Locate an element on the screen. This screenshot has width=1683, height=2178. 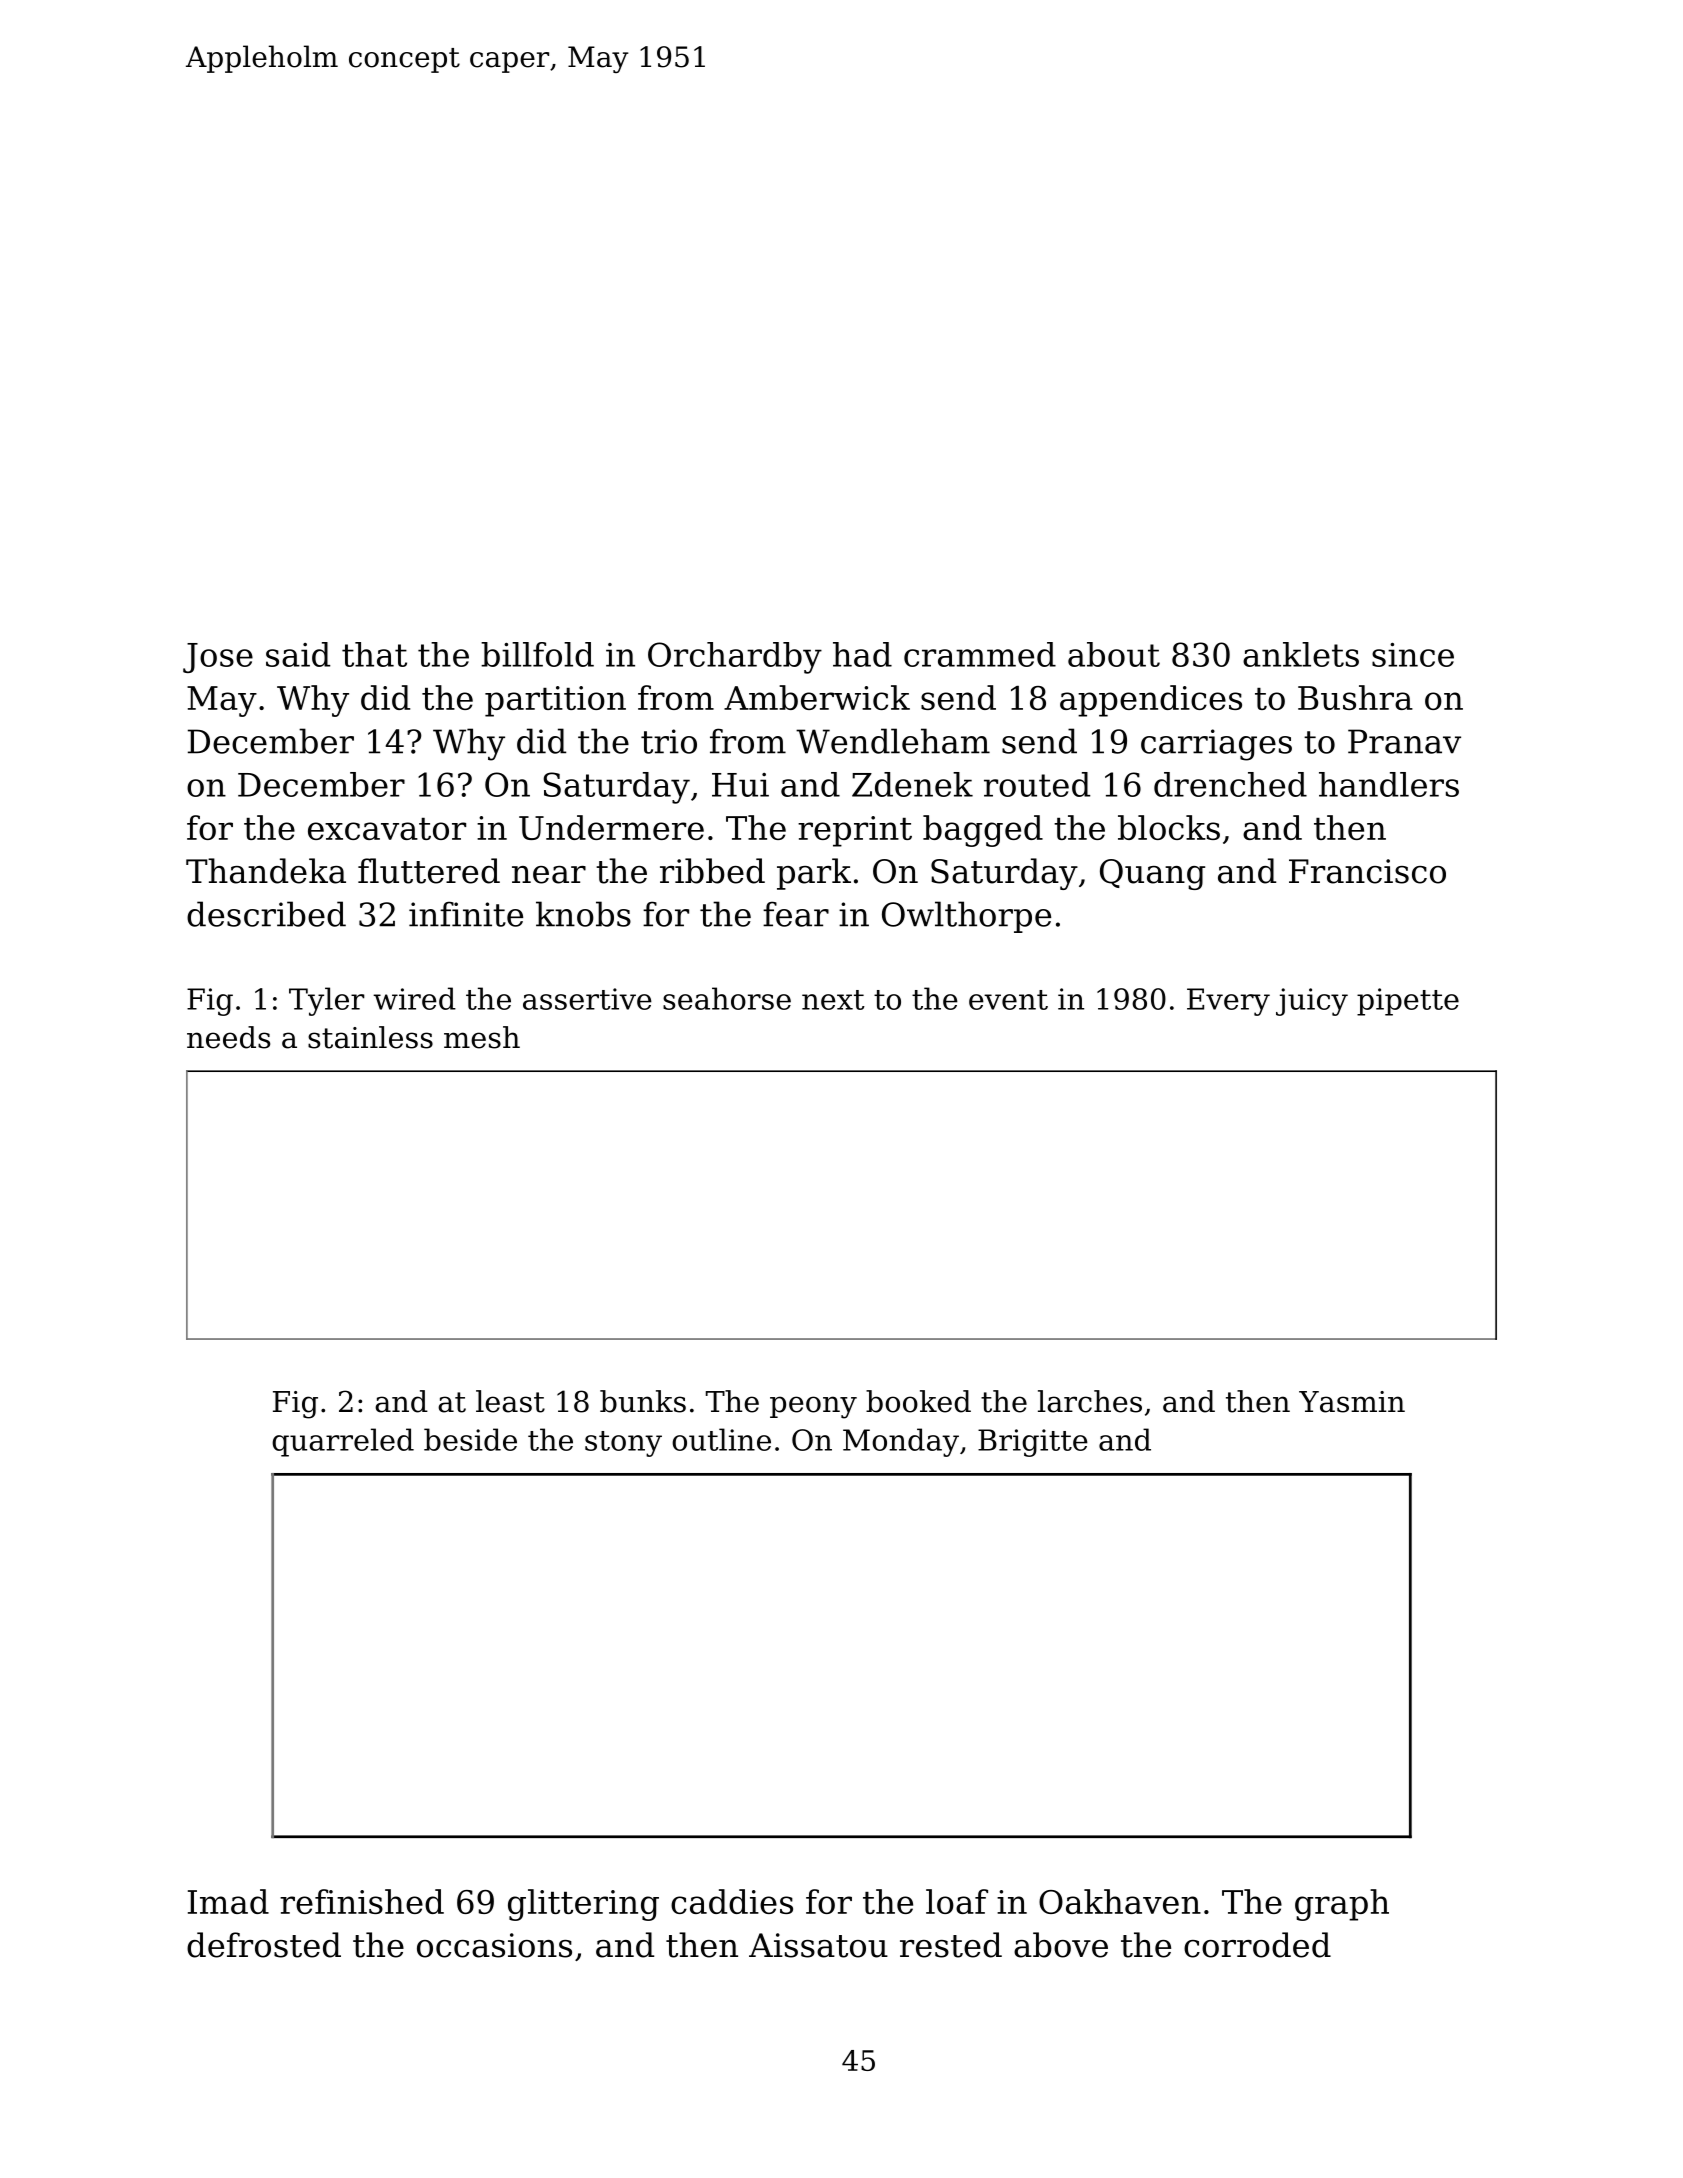
needs is located at coordinates (228, 1037).
